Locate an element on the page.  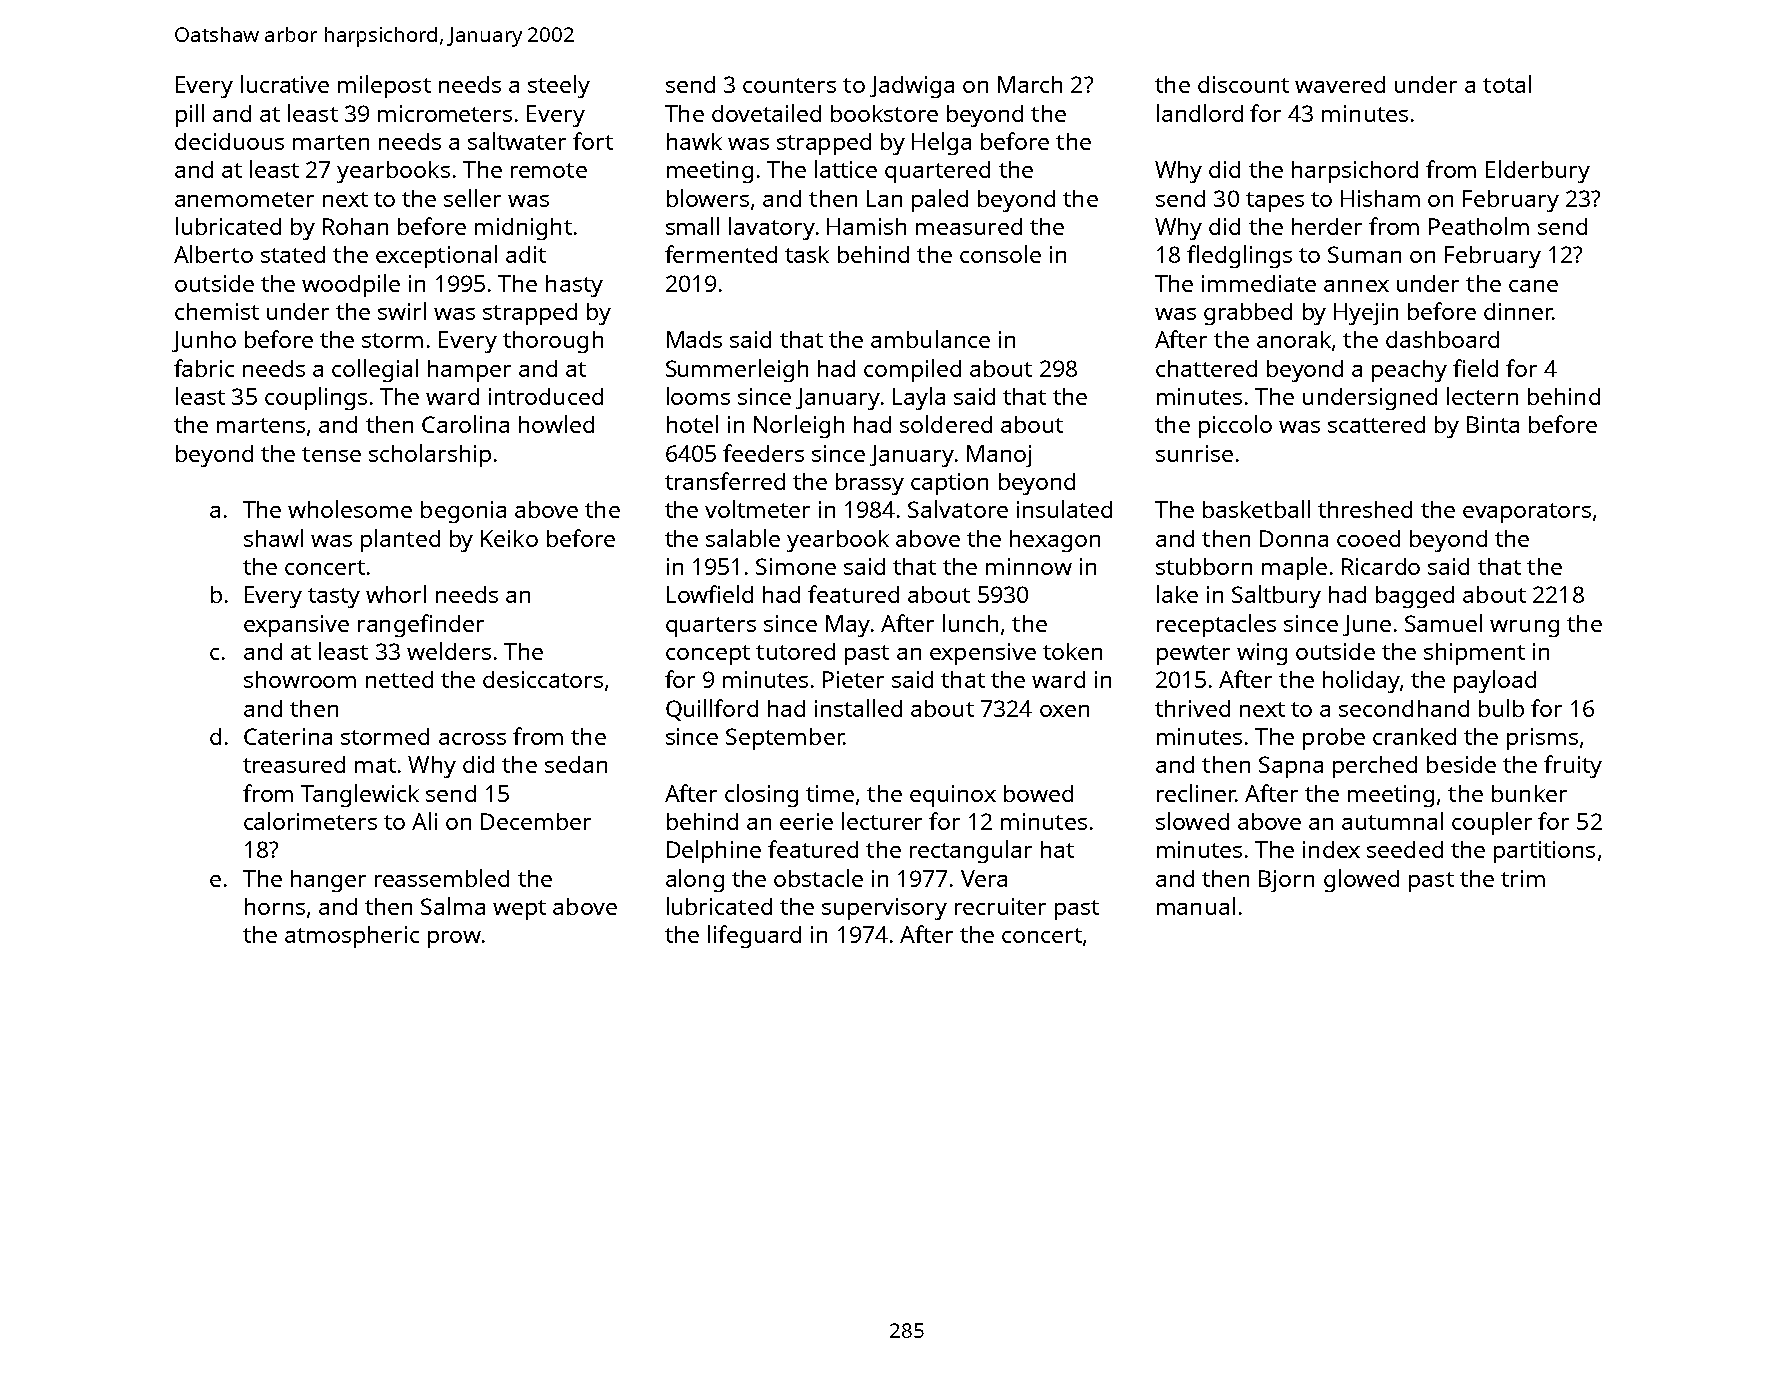
evaporators is located at coordinates (1527, 513).
